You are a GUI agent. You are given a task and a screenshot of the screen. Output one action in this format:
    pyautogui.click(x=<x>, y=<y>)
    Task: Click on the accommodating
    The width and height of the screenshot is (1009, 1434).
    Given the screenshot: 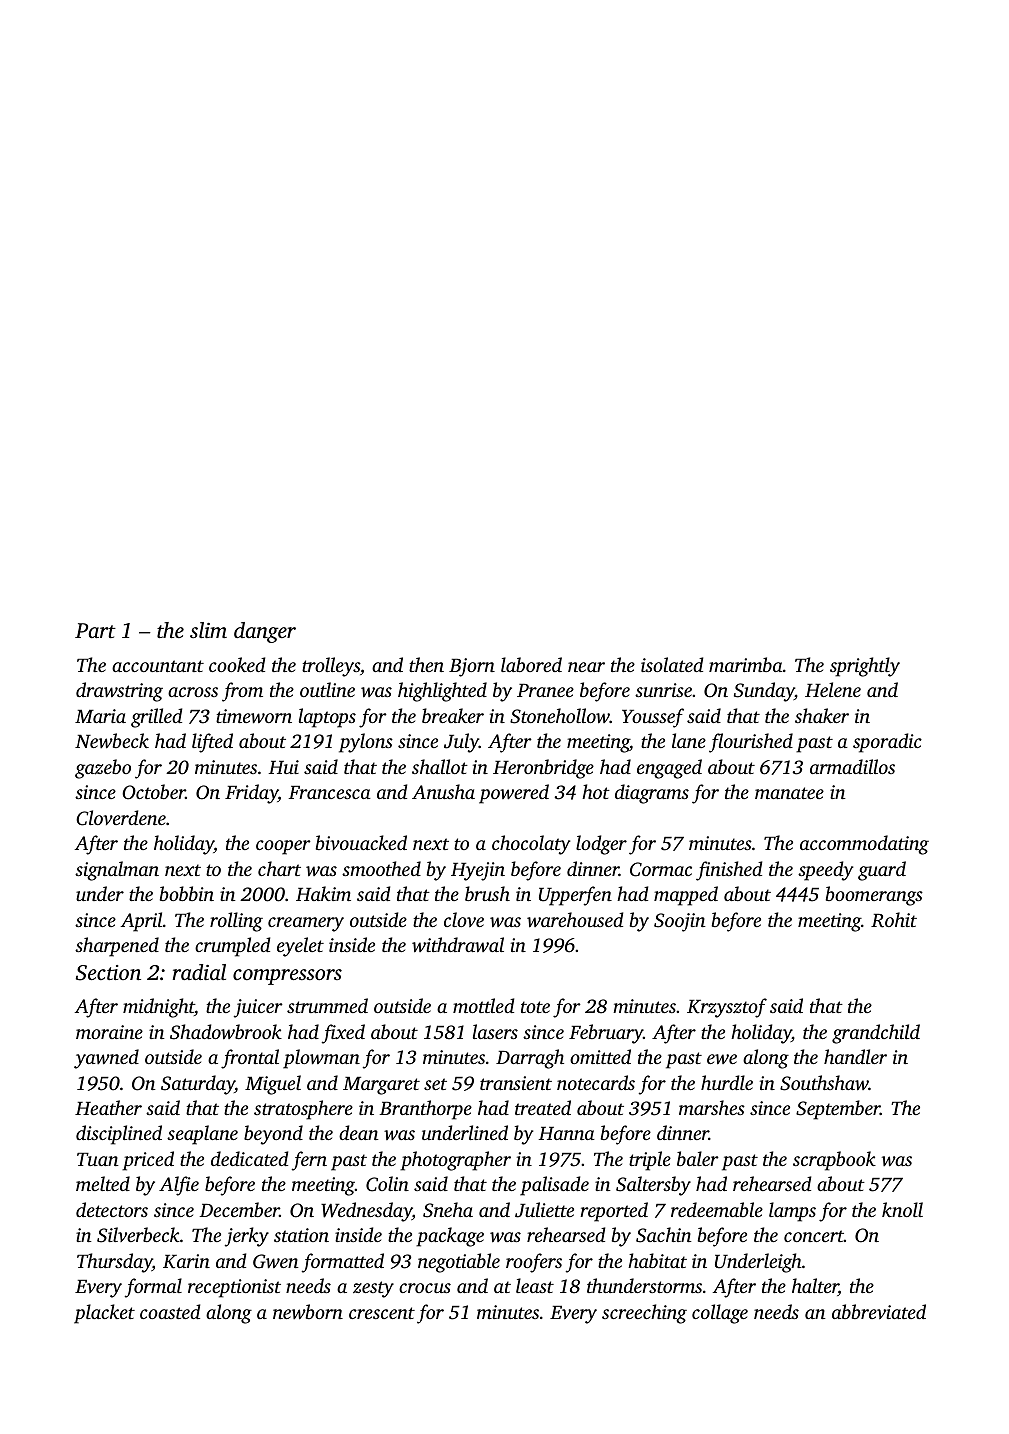 What is the action you would take?
    pyautogui.click(x=864, y=845)
